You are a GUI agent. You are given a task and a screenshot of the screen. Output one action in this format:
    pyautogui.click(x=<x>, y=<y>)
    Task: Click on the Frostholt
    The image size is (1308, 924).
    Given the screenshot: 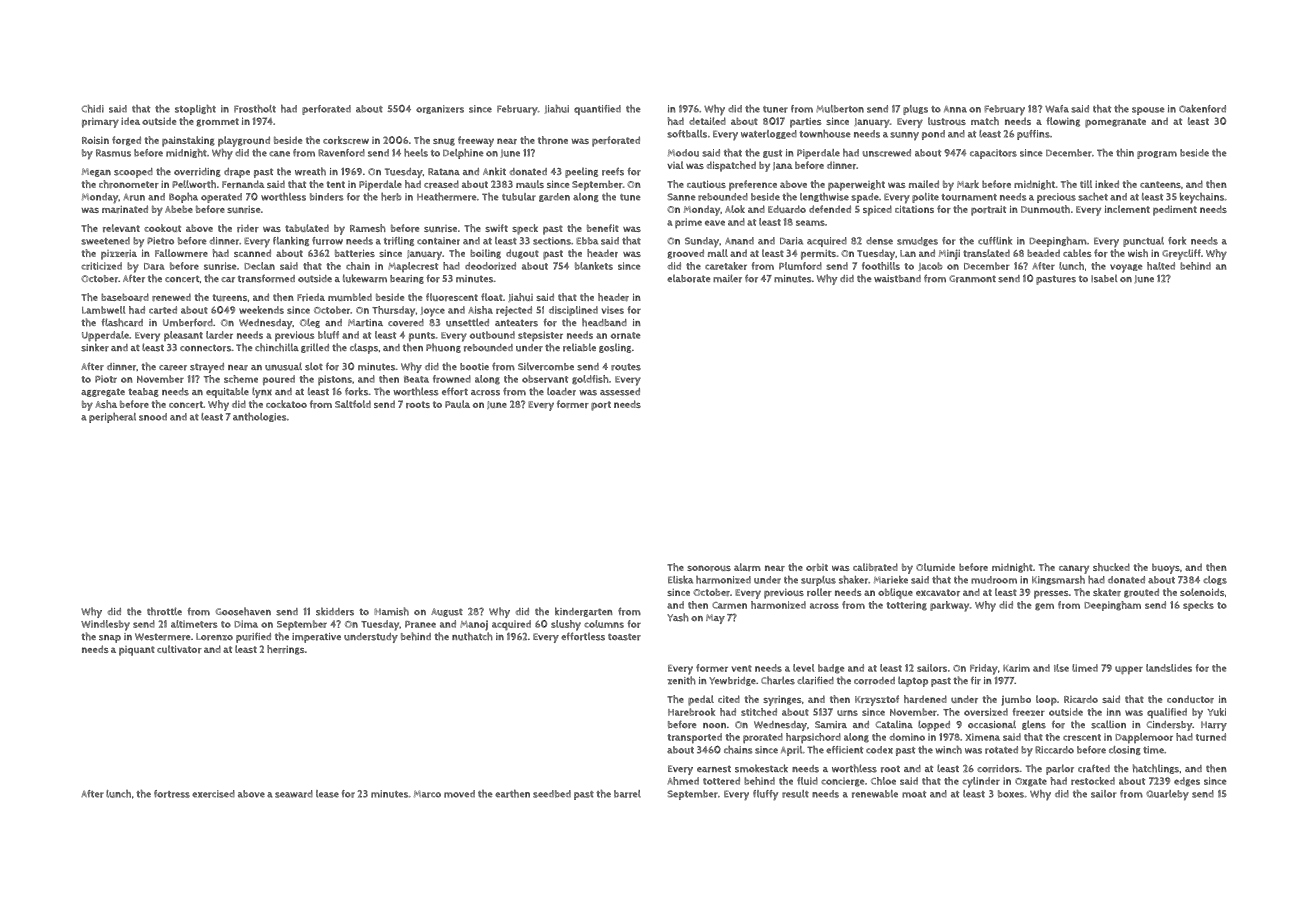 What is the action you would take?
    pyautogui.click(x=255, y=109)
